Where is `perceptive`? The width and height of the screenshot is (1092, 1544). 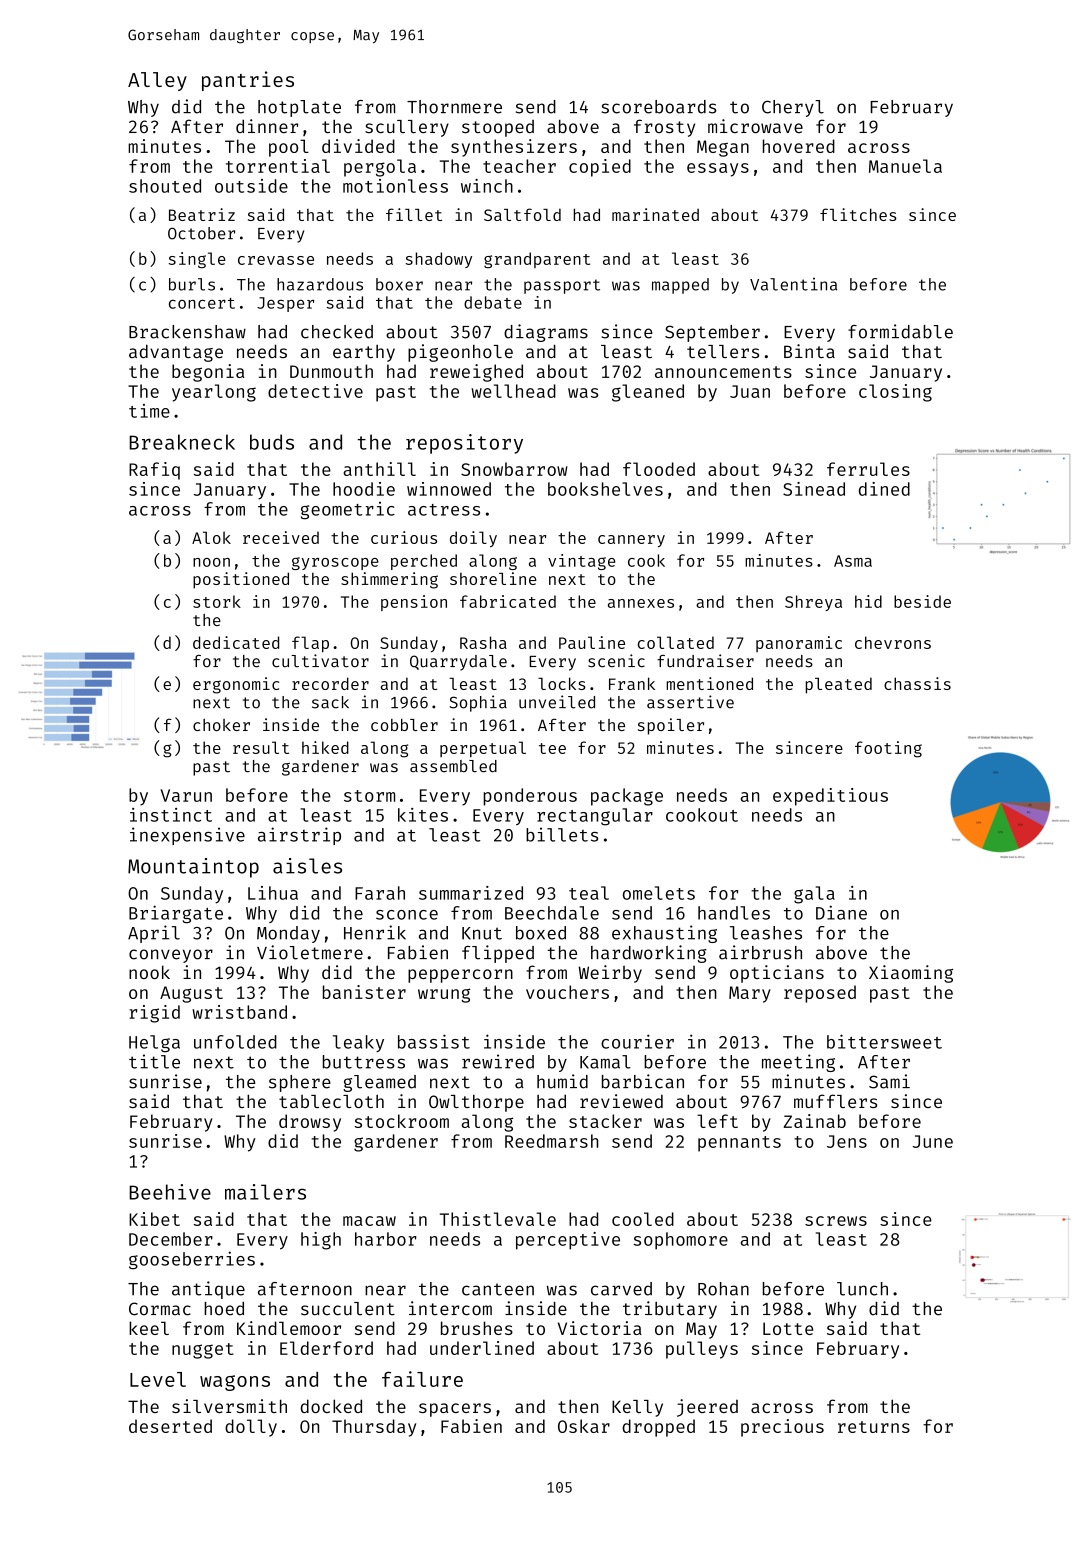
perceptive is located at coordinates (568, 1241).
